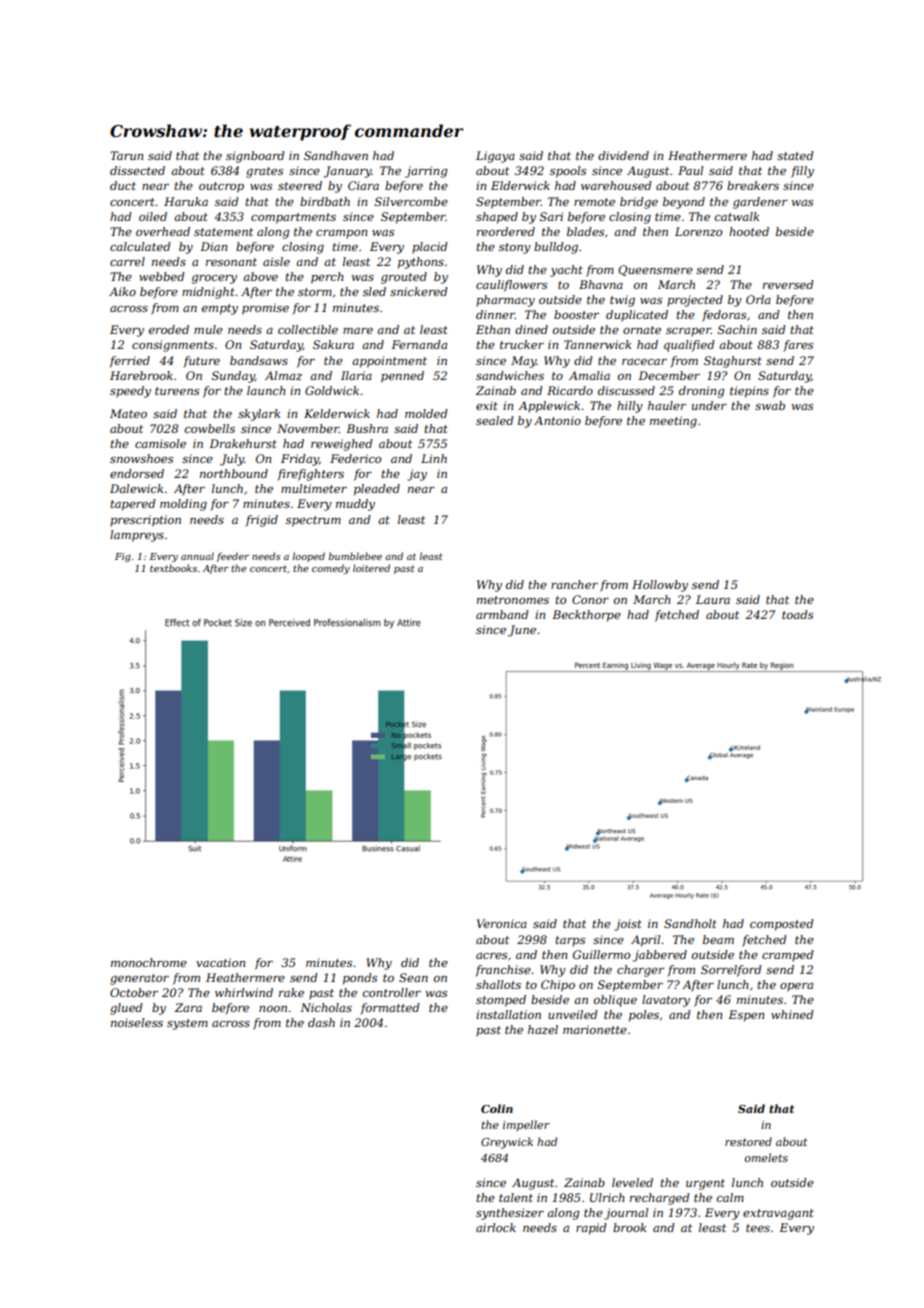 Image resolution: width=924 pixels, height=1308 pixels. Describe the element at coordinates (748, 1141) in the page. I see `restored` at that location.
